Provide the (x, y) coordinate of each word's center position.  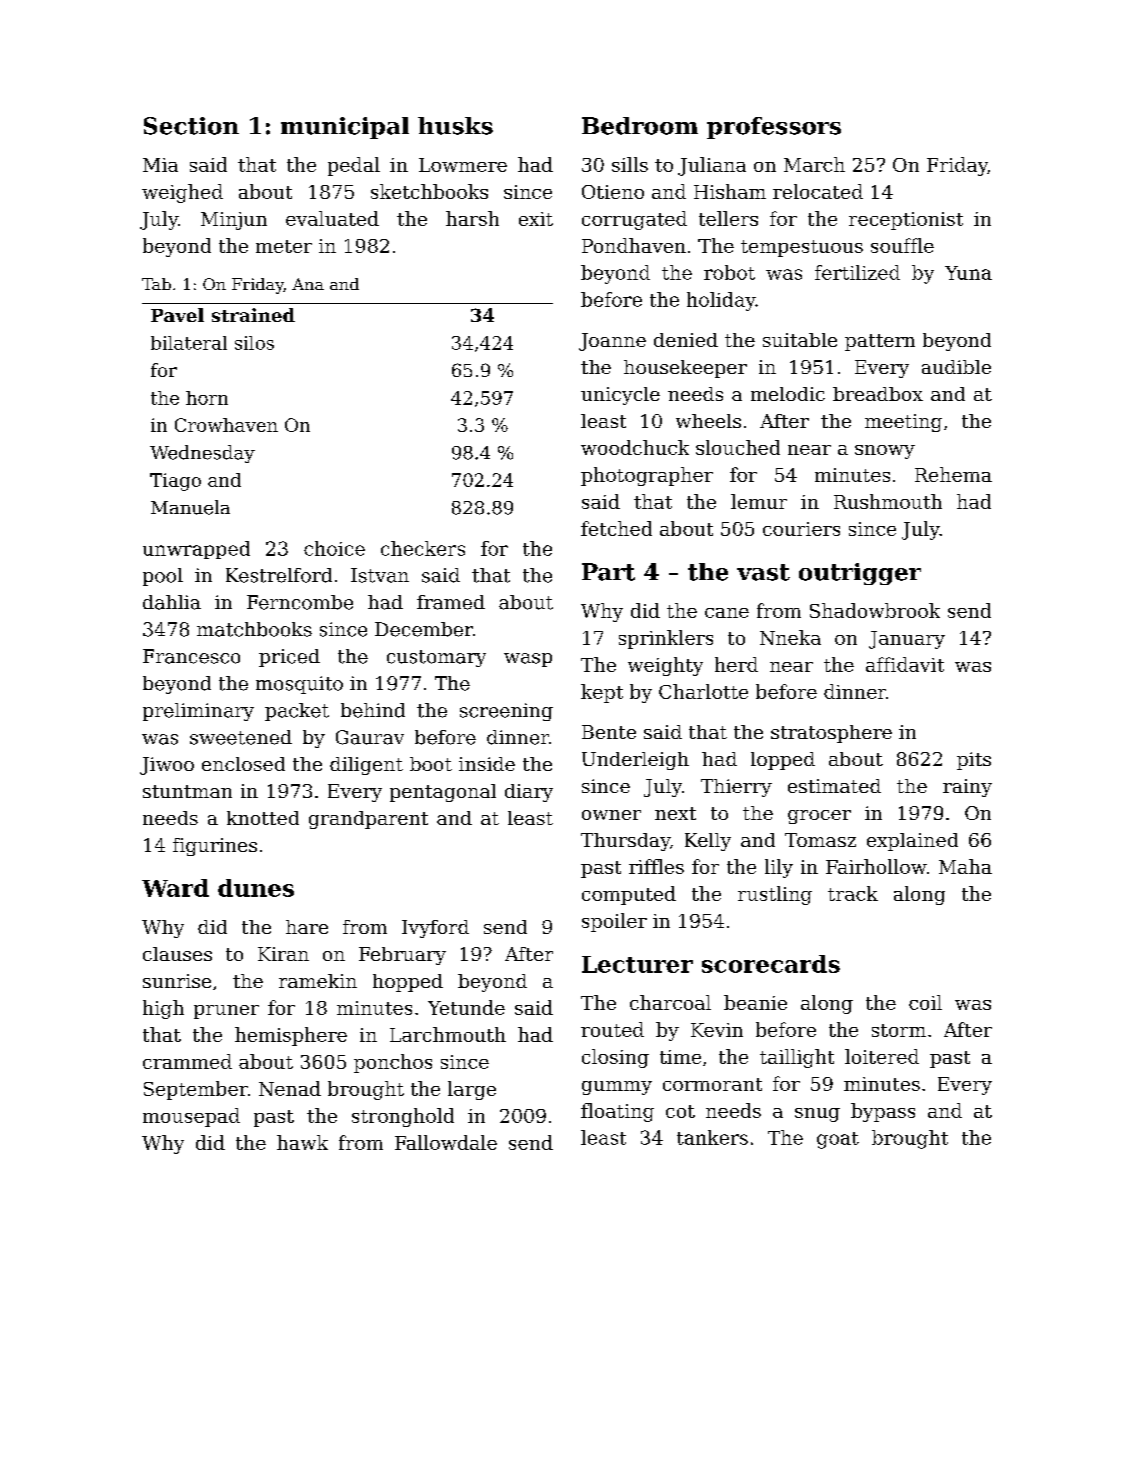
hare (307, 927)
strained (253, 315)
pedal (354, 166)
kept (602, 693)
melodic (788, 394)
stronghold (403, 1117)
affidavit (905, 664)
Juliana (712, 166)
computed (629, 895)
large (472, 1090)
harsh (472, 218)
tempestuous (802, 248)
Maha (965, 866)
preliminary (198, 712)
